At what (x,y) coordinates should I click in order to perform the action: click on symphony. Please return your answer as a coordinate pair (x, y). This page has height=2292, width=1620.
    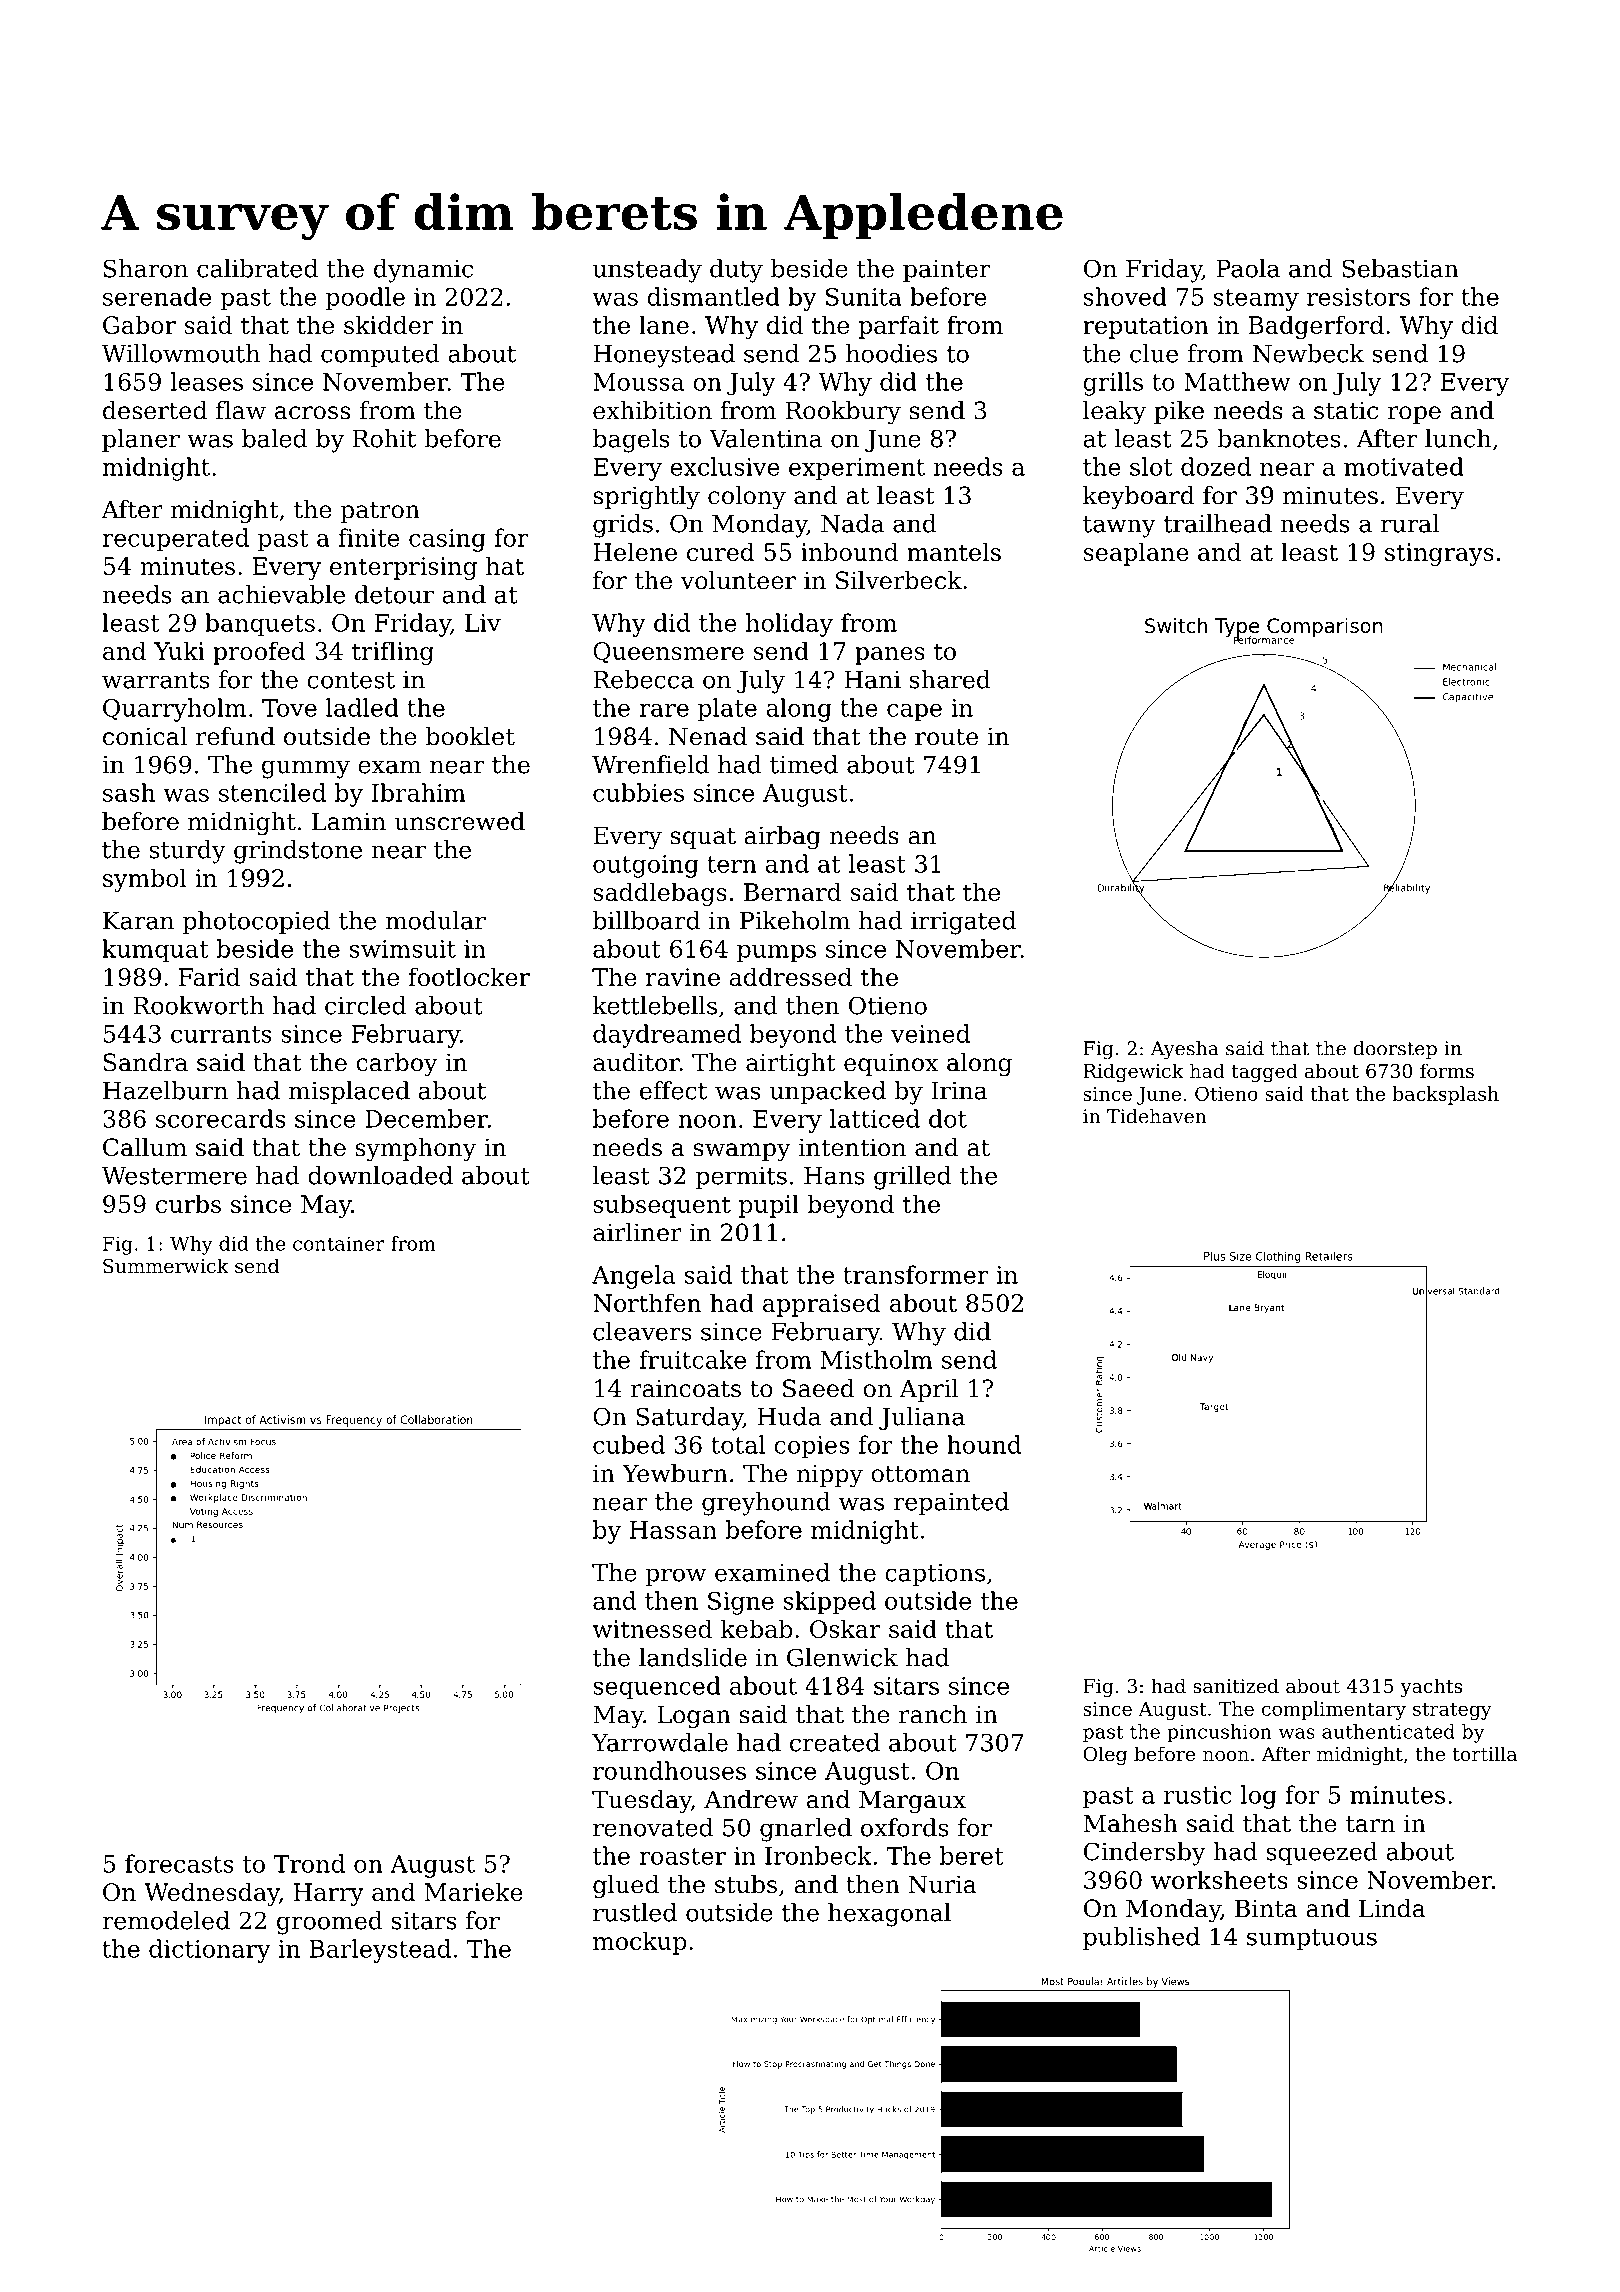
    Looking at the image, I should click on (415, 1150).
